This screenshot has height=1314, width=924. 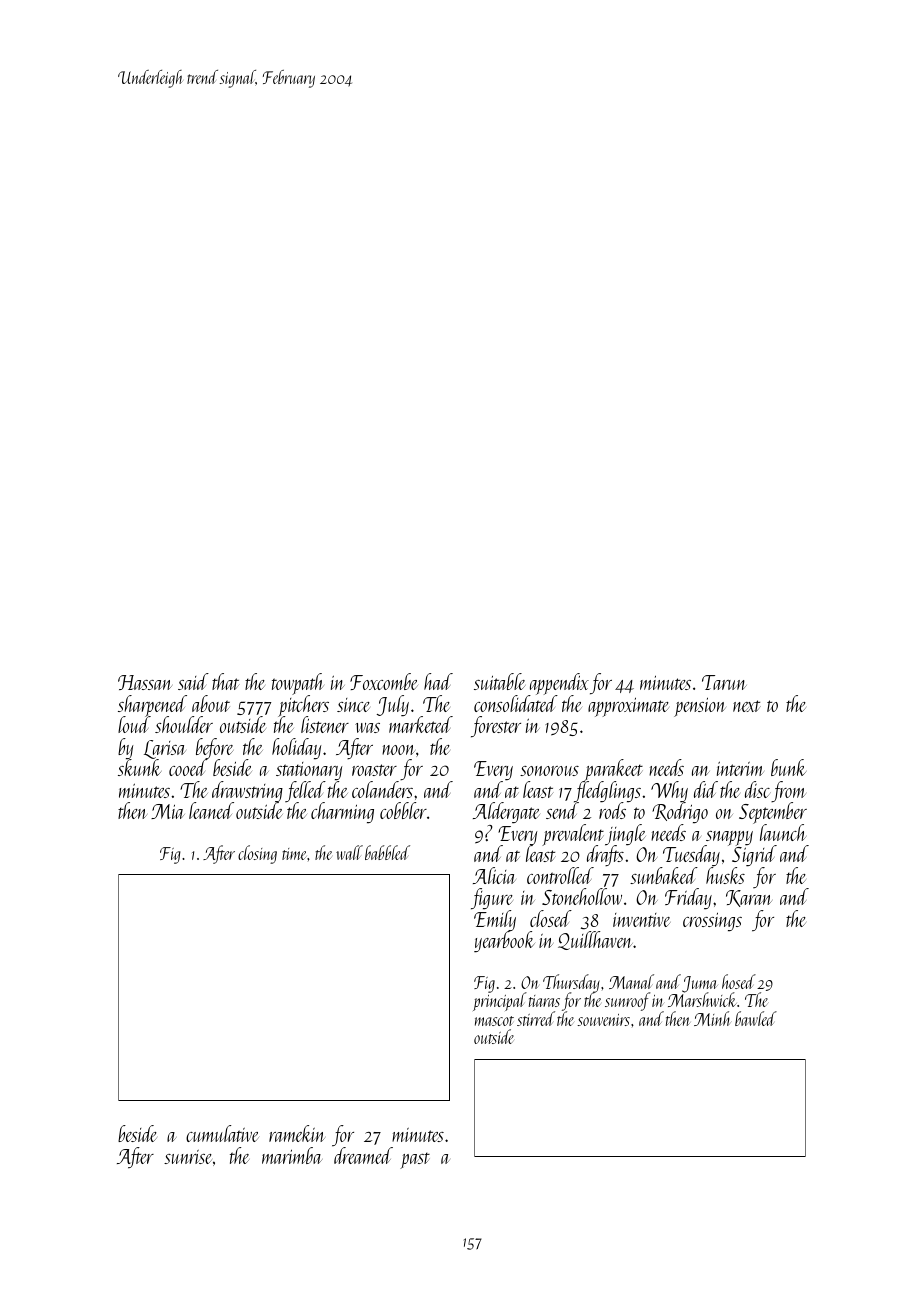 I want to click on husks, so click(x=725, y=875).
